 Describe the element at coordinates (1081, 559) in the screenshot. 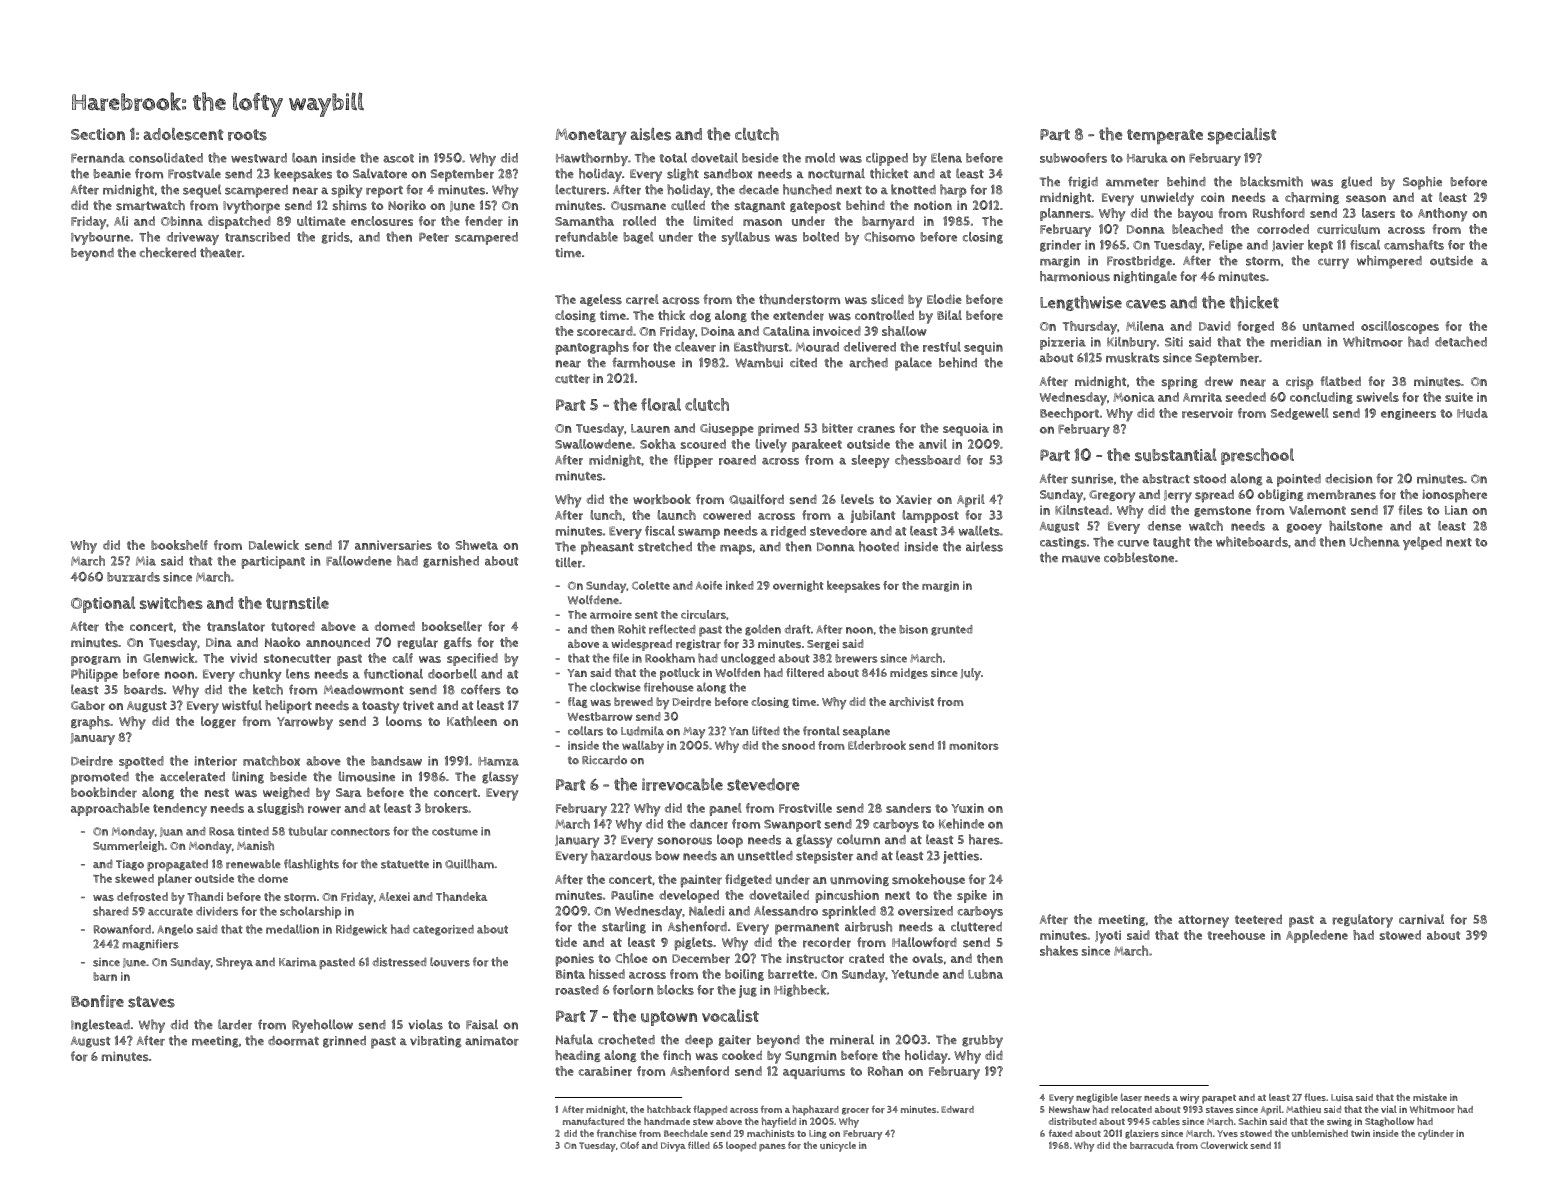

I see `mauve` at that location.
